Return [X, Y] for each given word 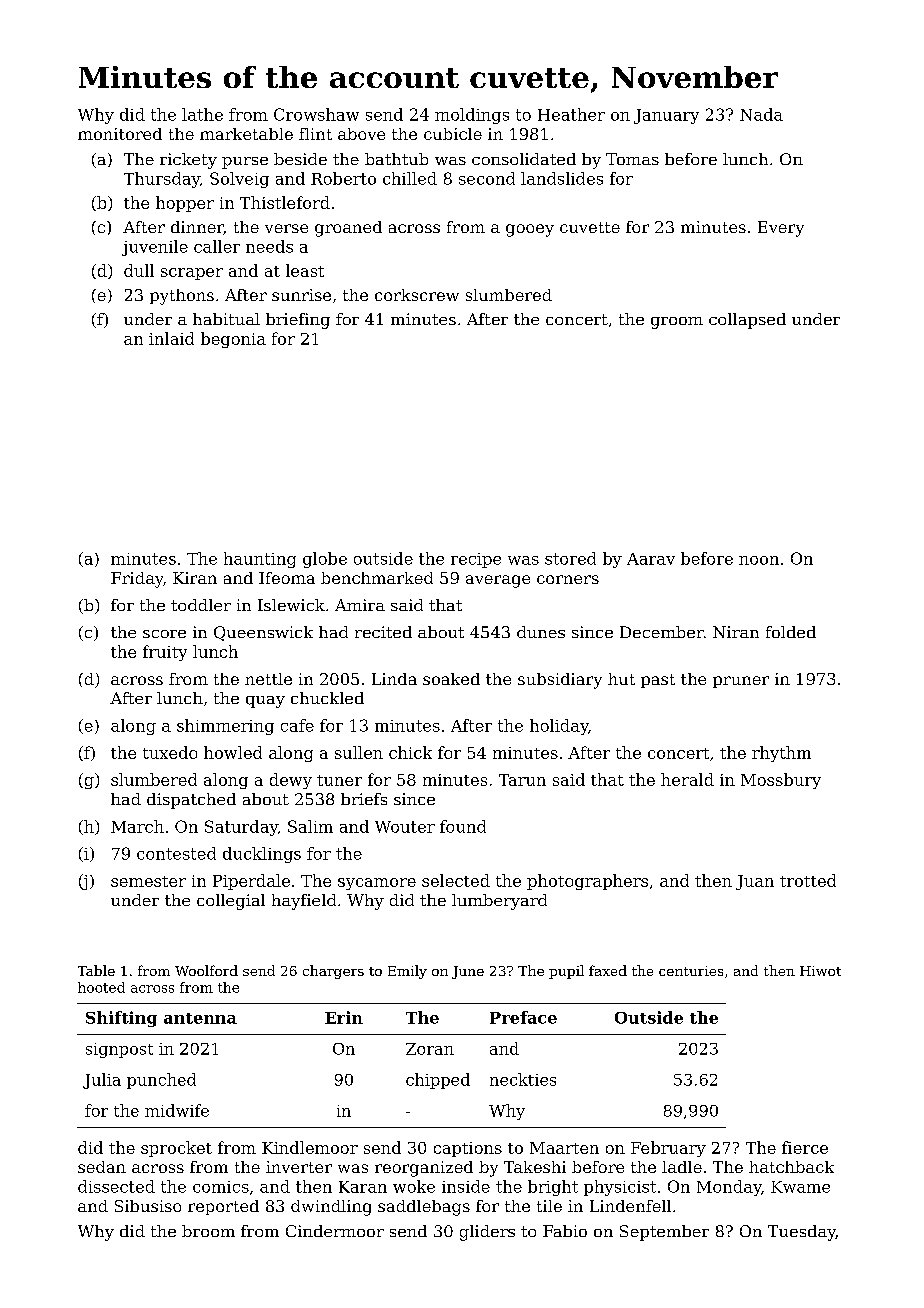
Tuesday [802, 1233]
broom [208, 1231]
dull [139, 270]
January [666, 116]
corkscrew [417, 295]
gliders [487, 1233]
